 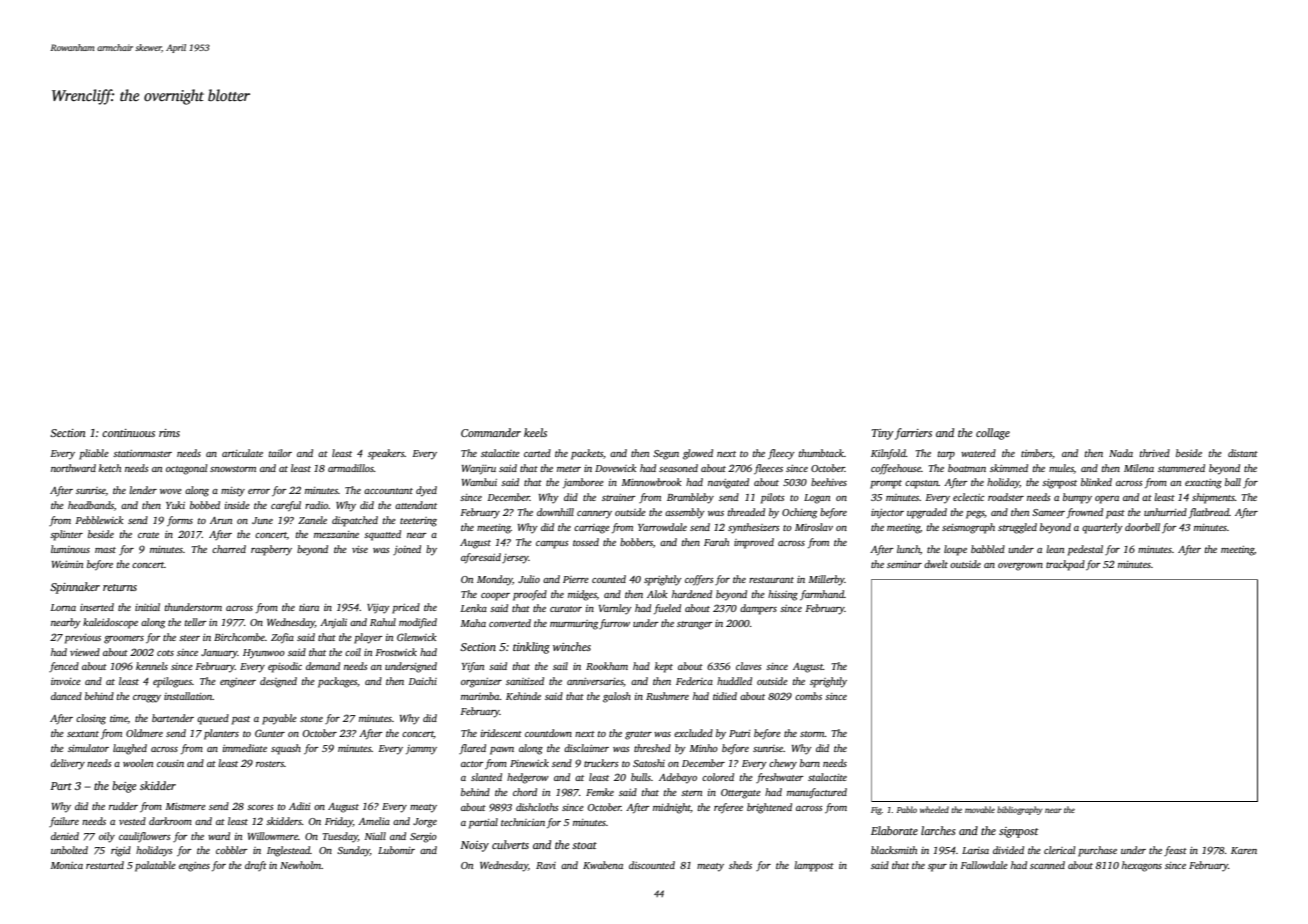 What do you see at coordinates (678, 778) in the screenshot?
I see `Adebayo` at bounding box center [678, 778].
